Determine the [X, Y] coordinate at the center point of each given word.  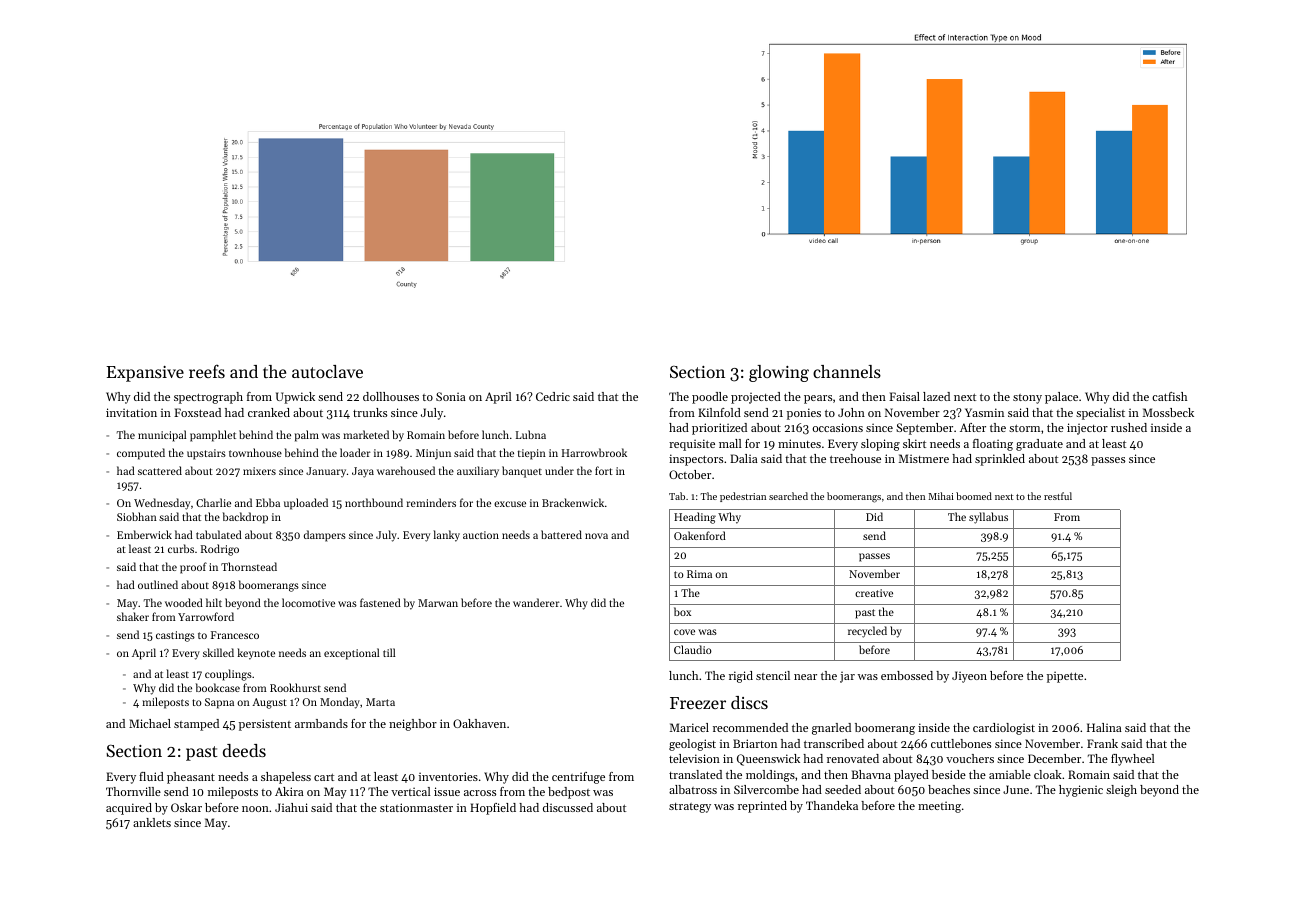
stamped [196, 725]
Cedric [553, 396]
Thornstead [249, 566]
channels [847, 371]
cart [324, 777]
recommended [750, 727]
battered [561, 534]
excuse [510, 504]
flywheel [1133, 760]
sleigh [1121, 791]
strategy [690, 808]
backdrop [245, 518]
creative [874, 593]
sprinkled [1000, 460]
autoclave [327, 371]
